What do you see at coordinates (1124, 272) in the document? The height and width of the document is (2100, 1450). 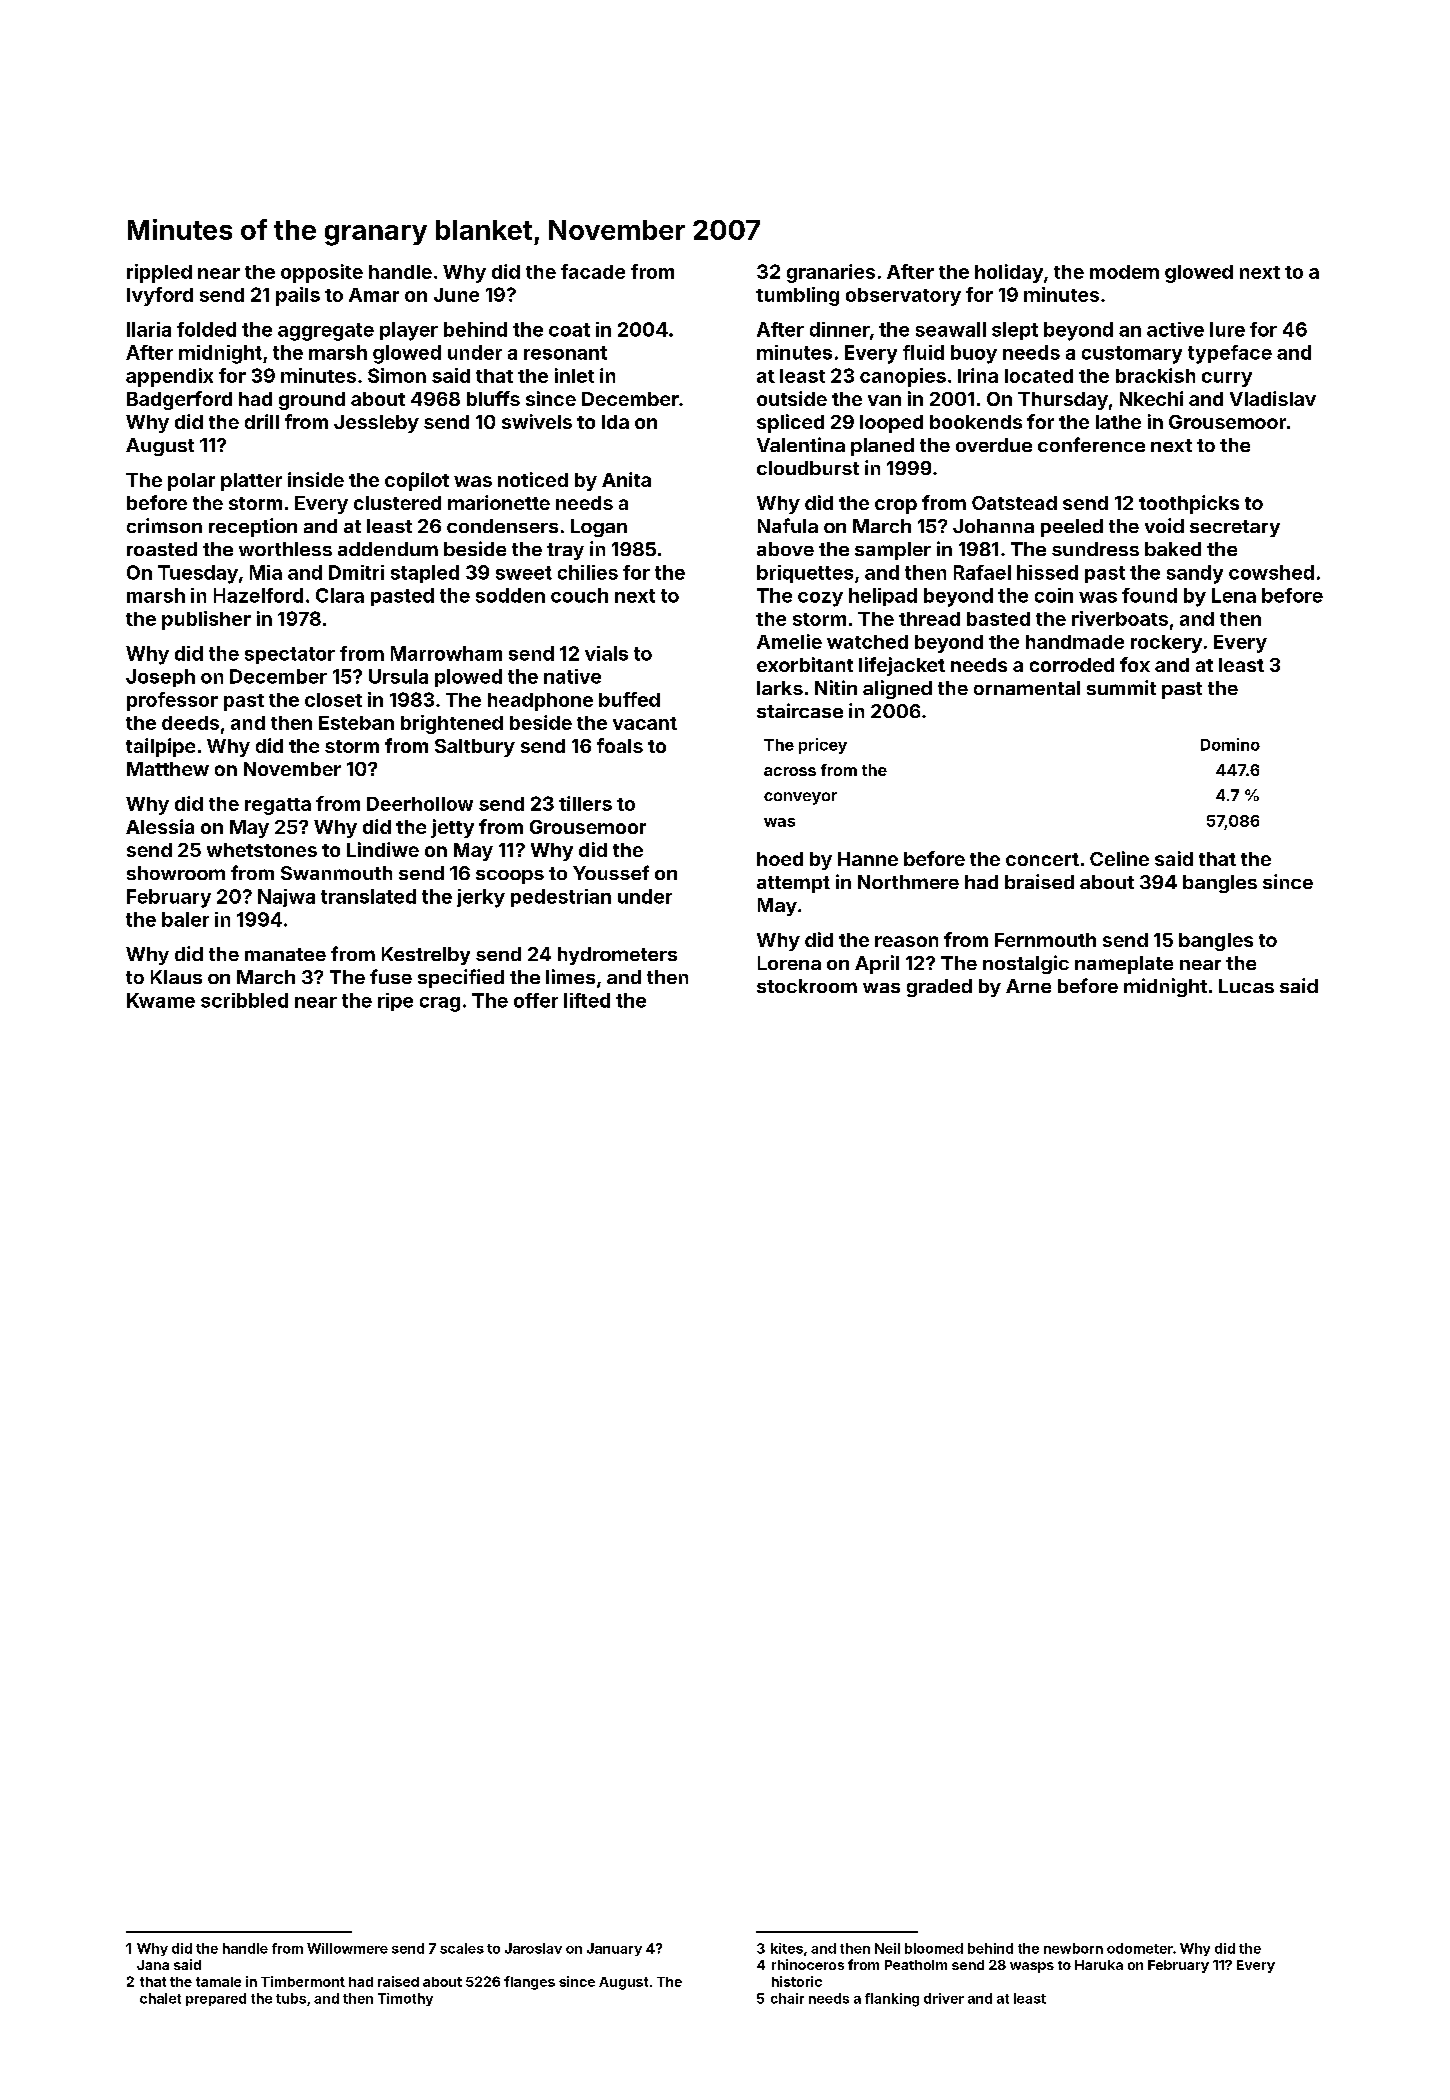 I see `modem` at bounding box center [1124, 272].
